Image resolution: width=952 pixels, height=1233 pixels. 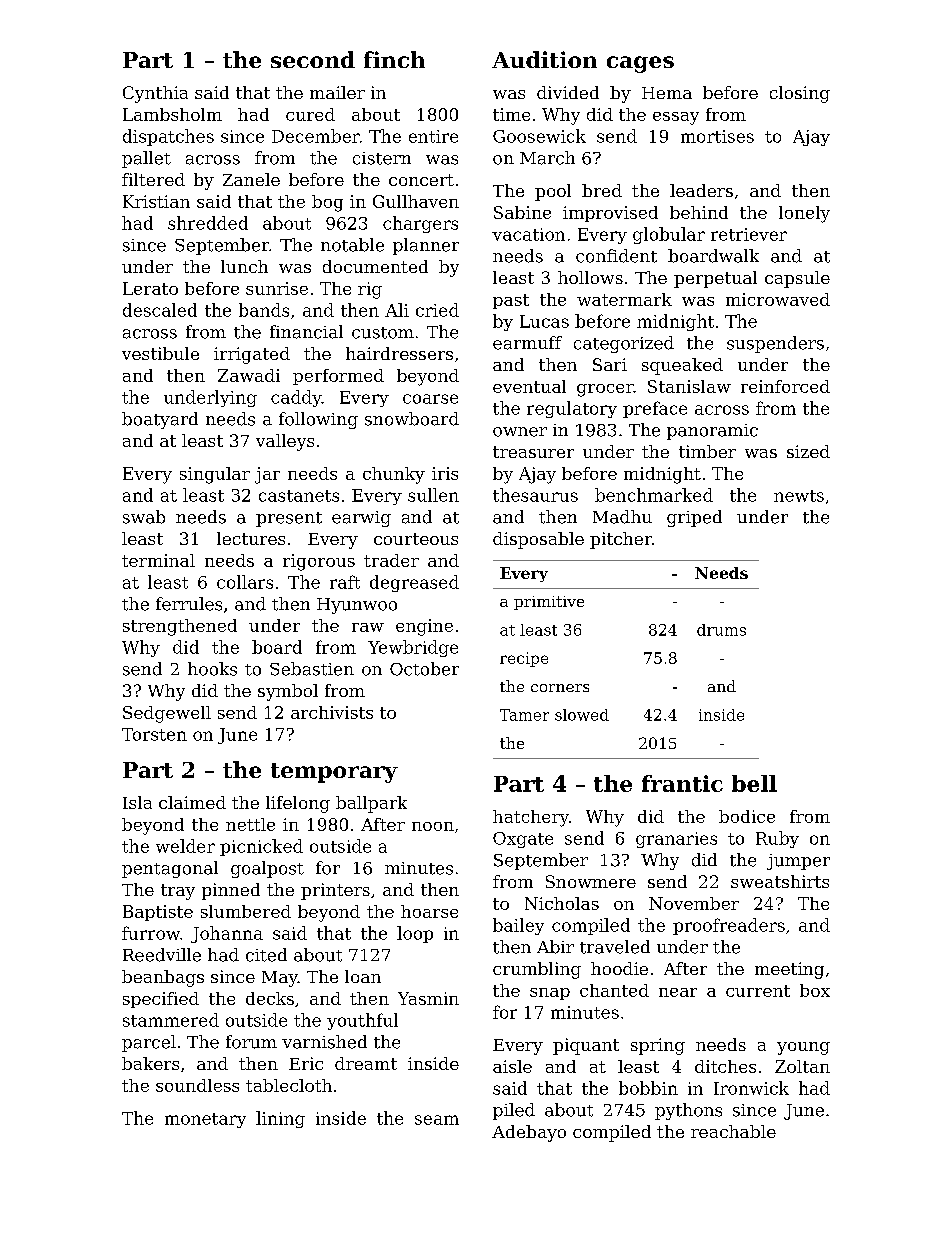 What do you see at coordinates (712, 432) in the document?
I see `panoramic` at bounding box center [712, 432].
